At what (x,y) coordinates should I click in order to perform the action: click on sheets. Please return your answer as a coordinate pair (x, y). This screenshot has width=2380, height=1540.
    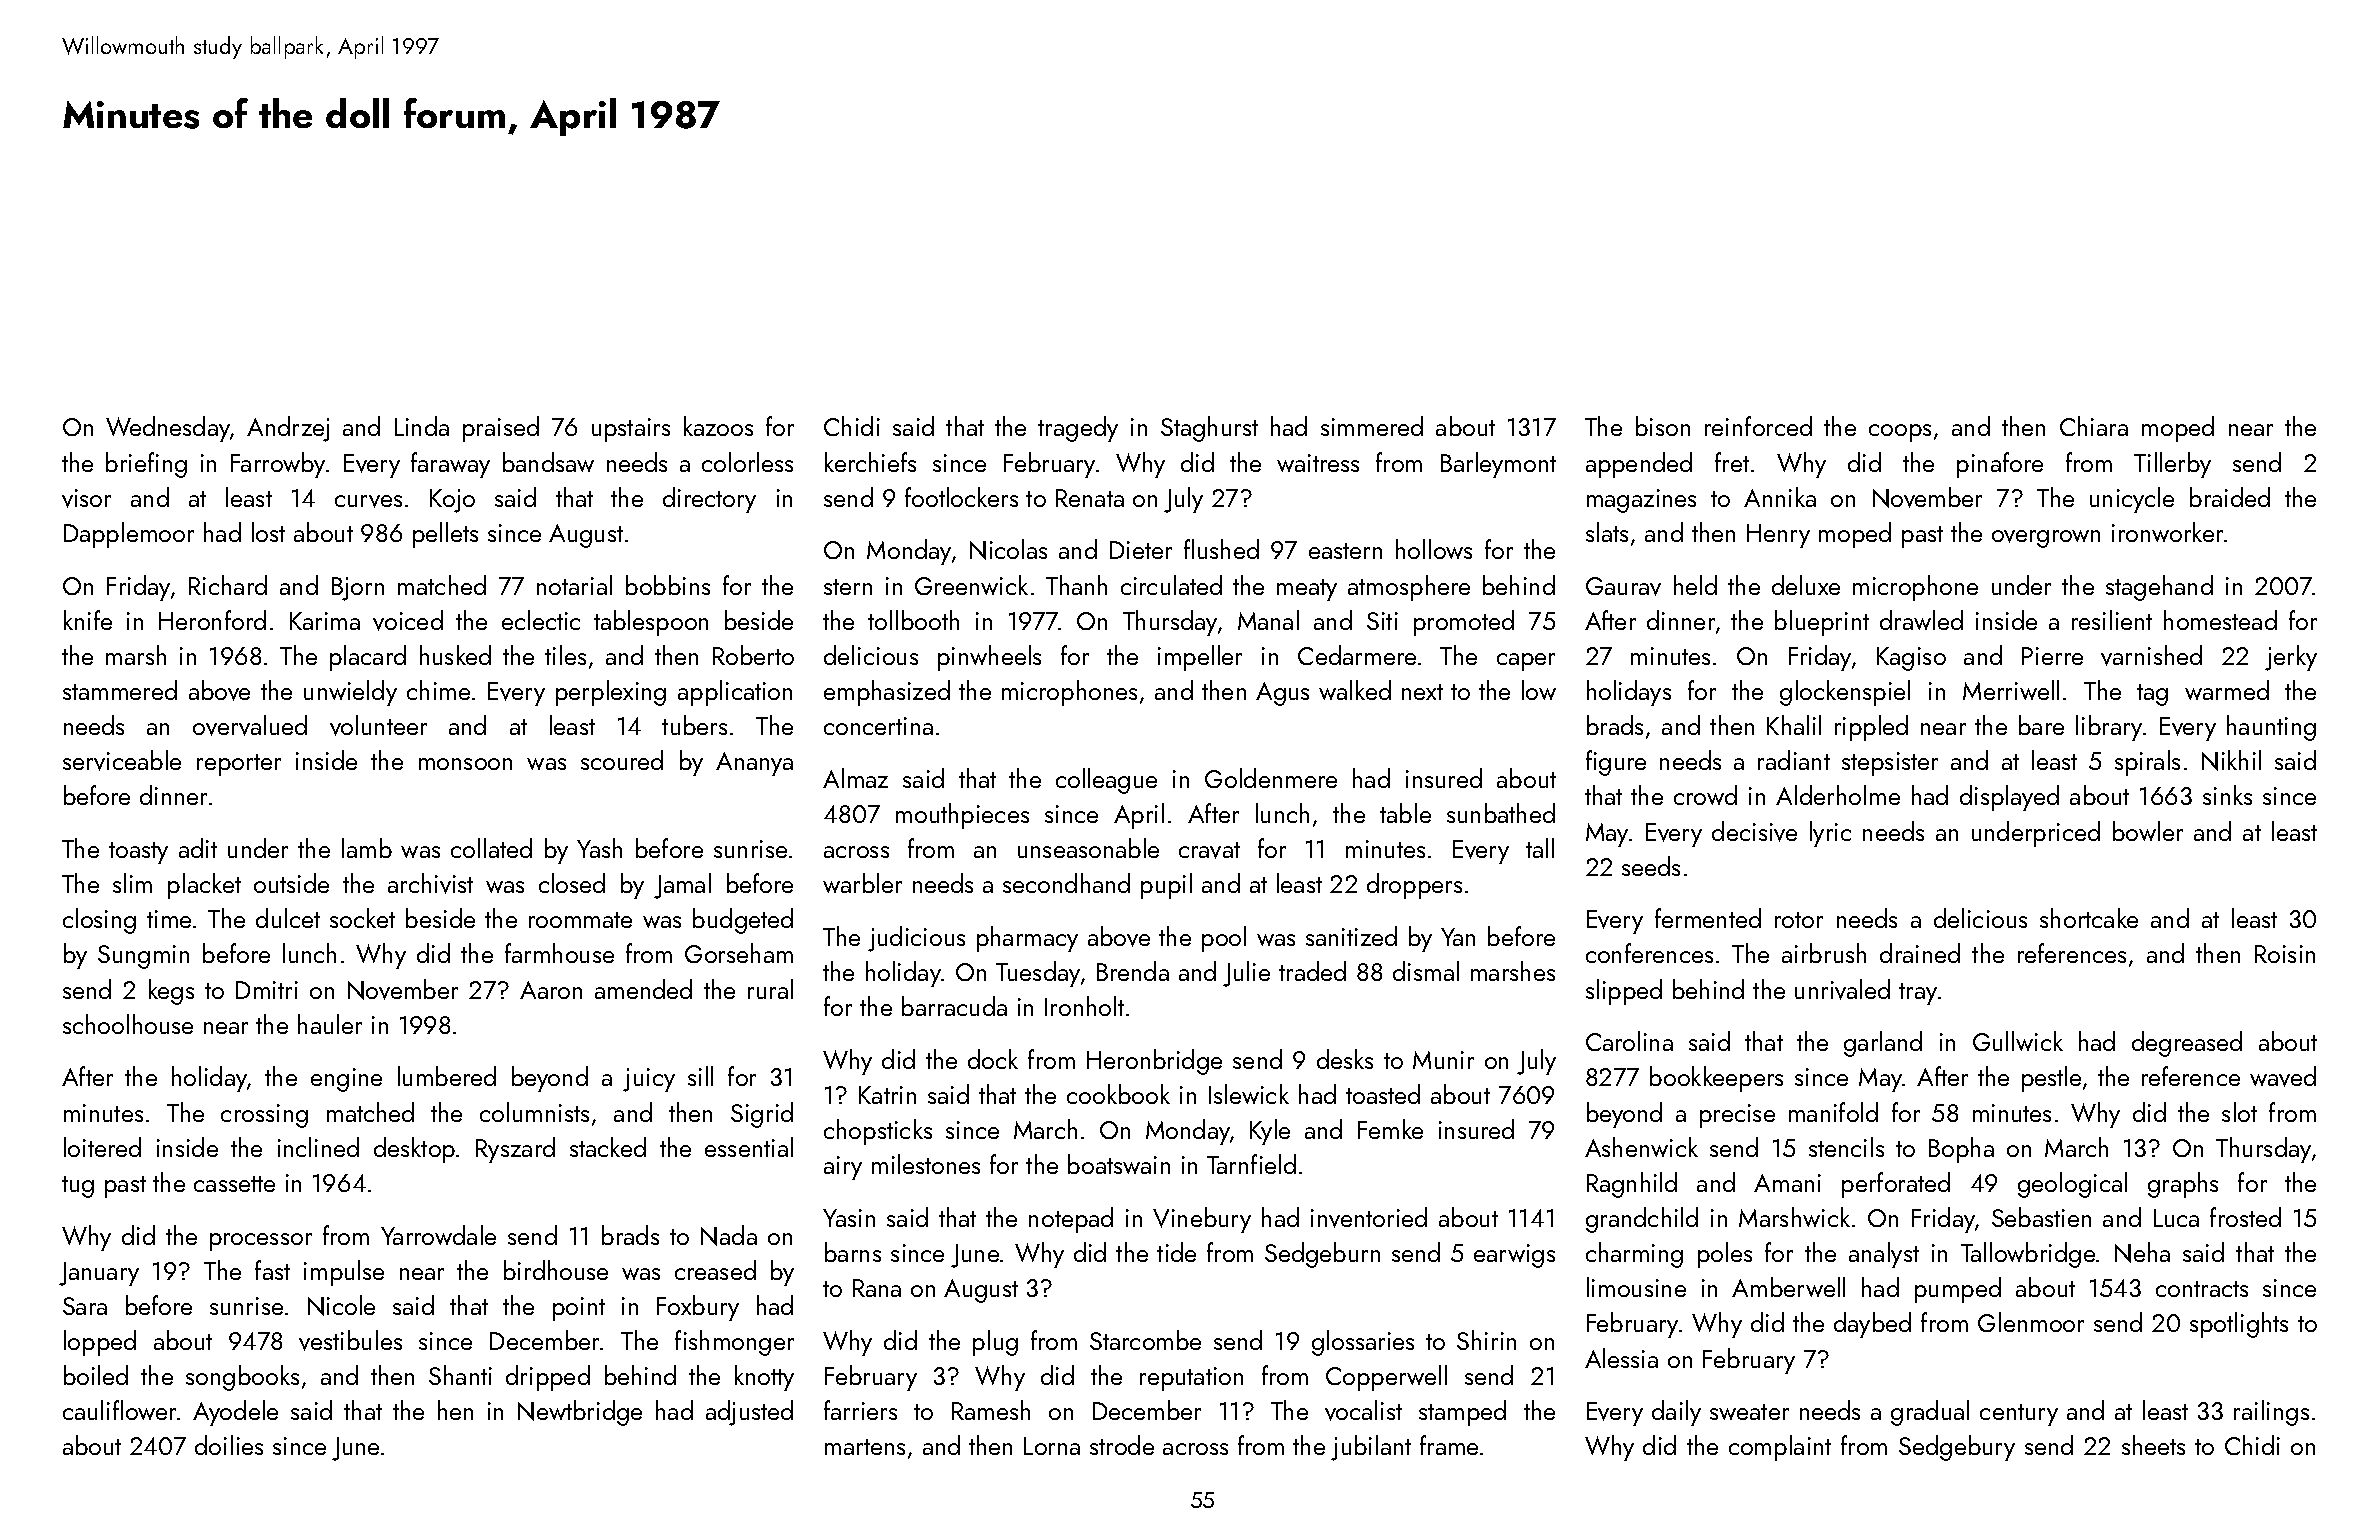
    Looking at the image, I should click on (2153, 1445).
